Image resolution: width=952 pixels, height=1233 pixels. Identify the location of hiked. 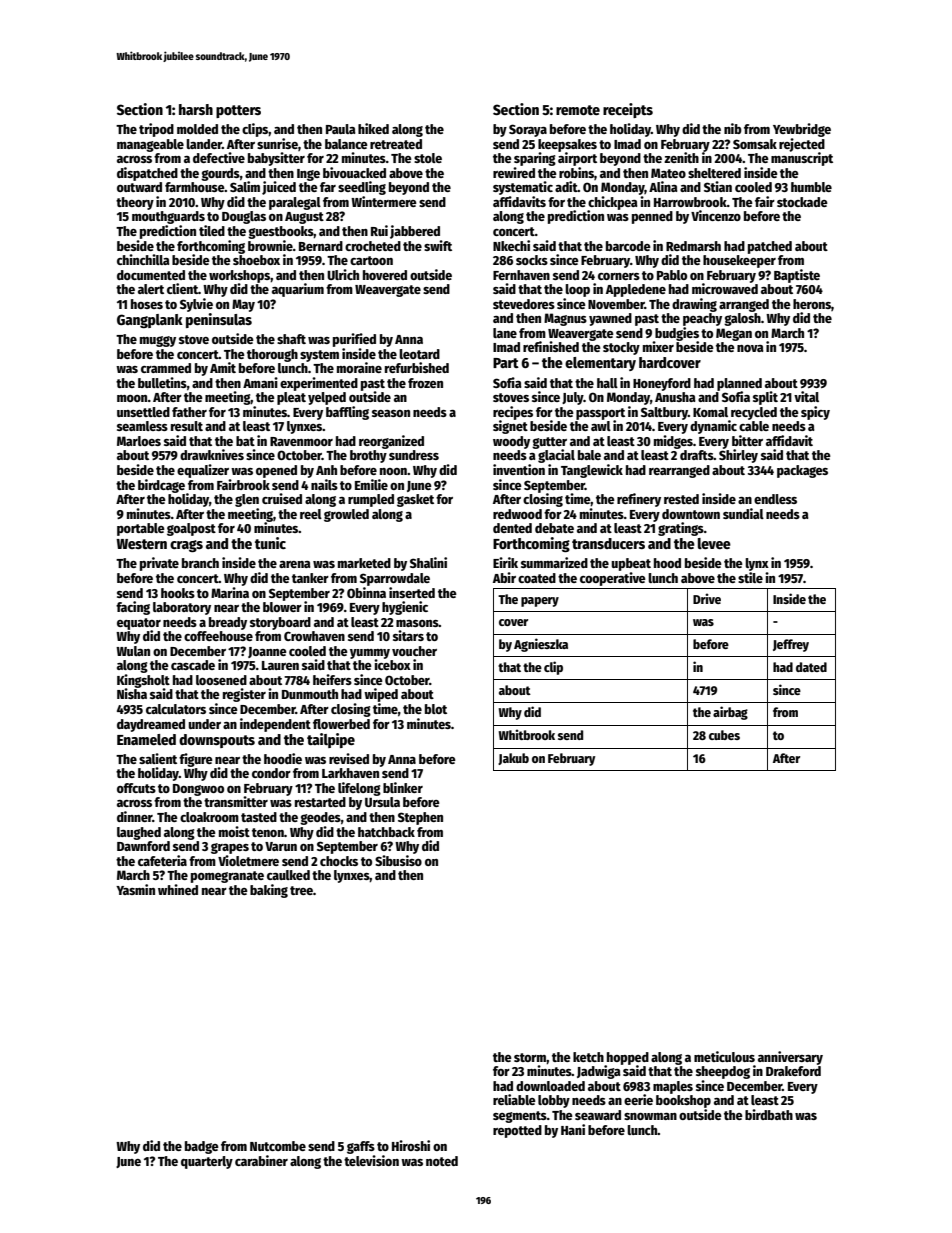
(373, 128).
